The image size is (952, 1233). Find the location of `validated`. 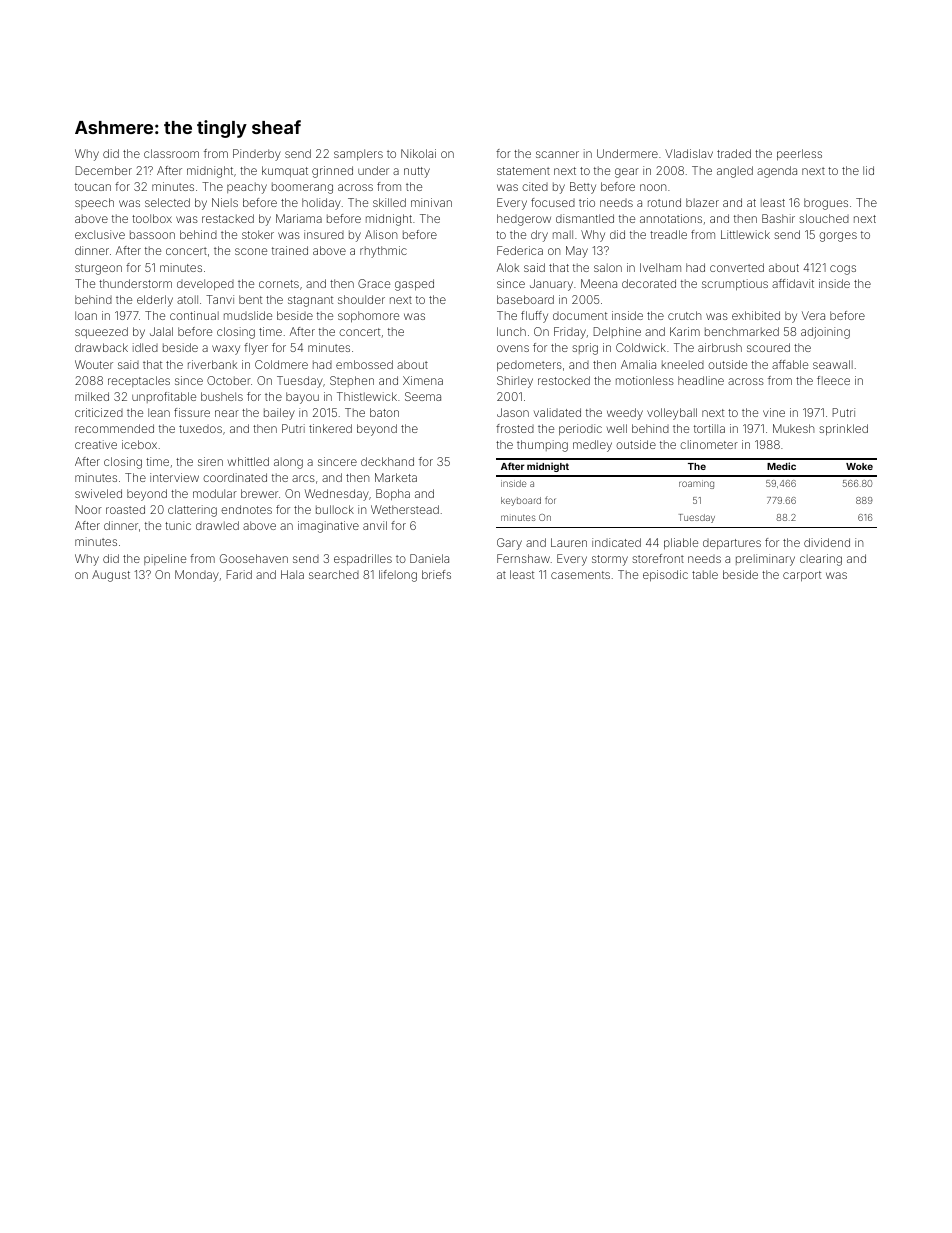

validated is located at coordinates (557, 412).
